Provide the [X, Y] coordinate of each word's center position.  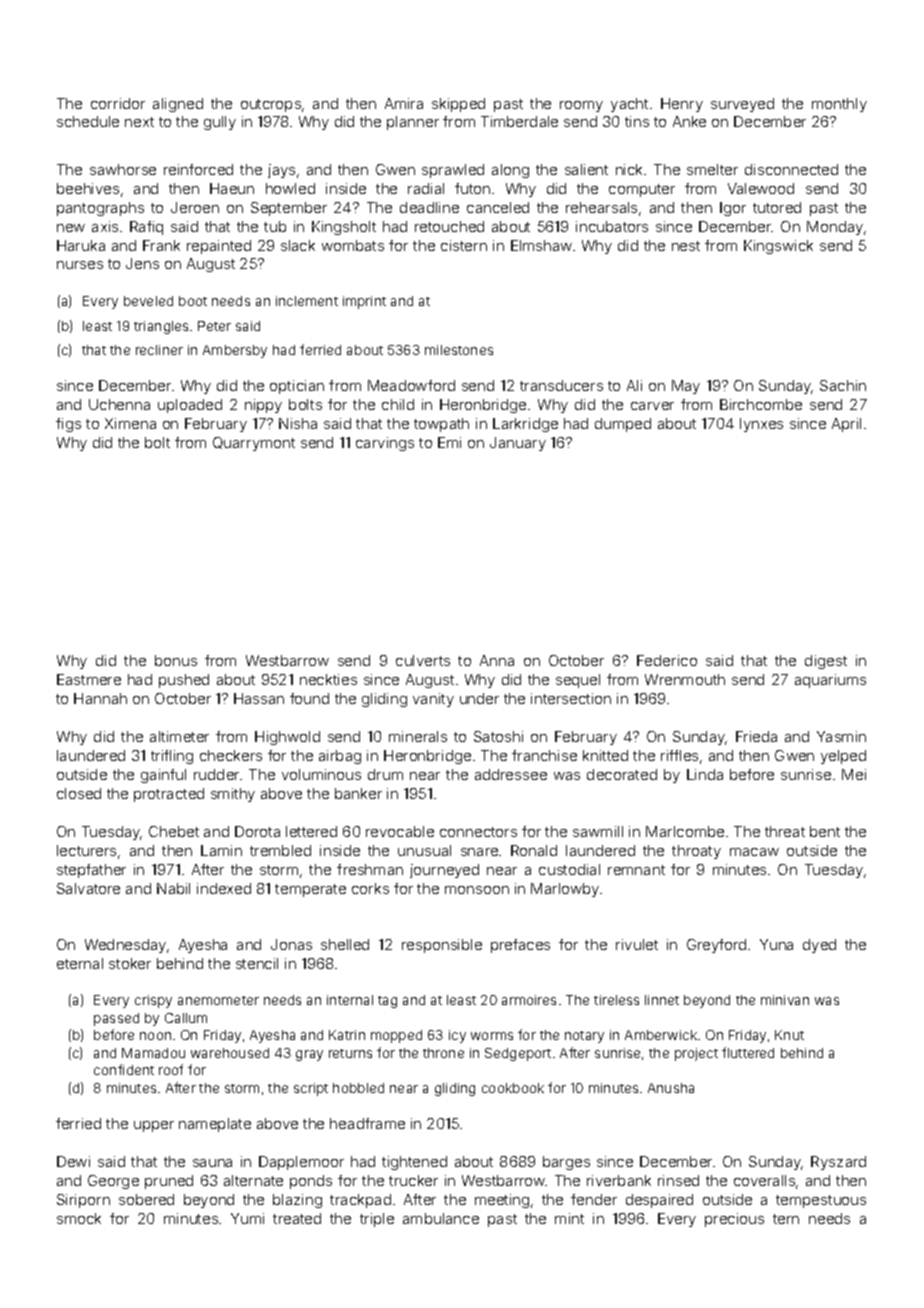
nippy [263, 406]
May [686, 387]
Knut [789, 1035]
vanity [433, 700]
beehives [88, 188]
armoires [529, 1000]
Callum [186, 1018]
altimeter [179, 736]
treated [297, 1218]
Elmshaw [541, 245]
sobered [146, 1199]
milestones [459, 350]
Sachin [843, 385]
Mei [854, 774]
